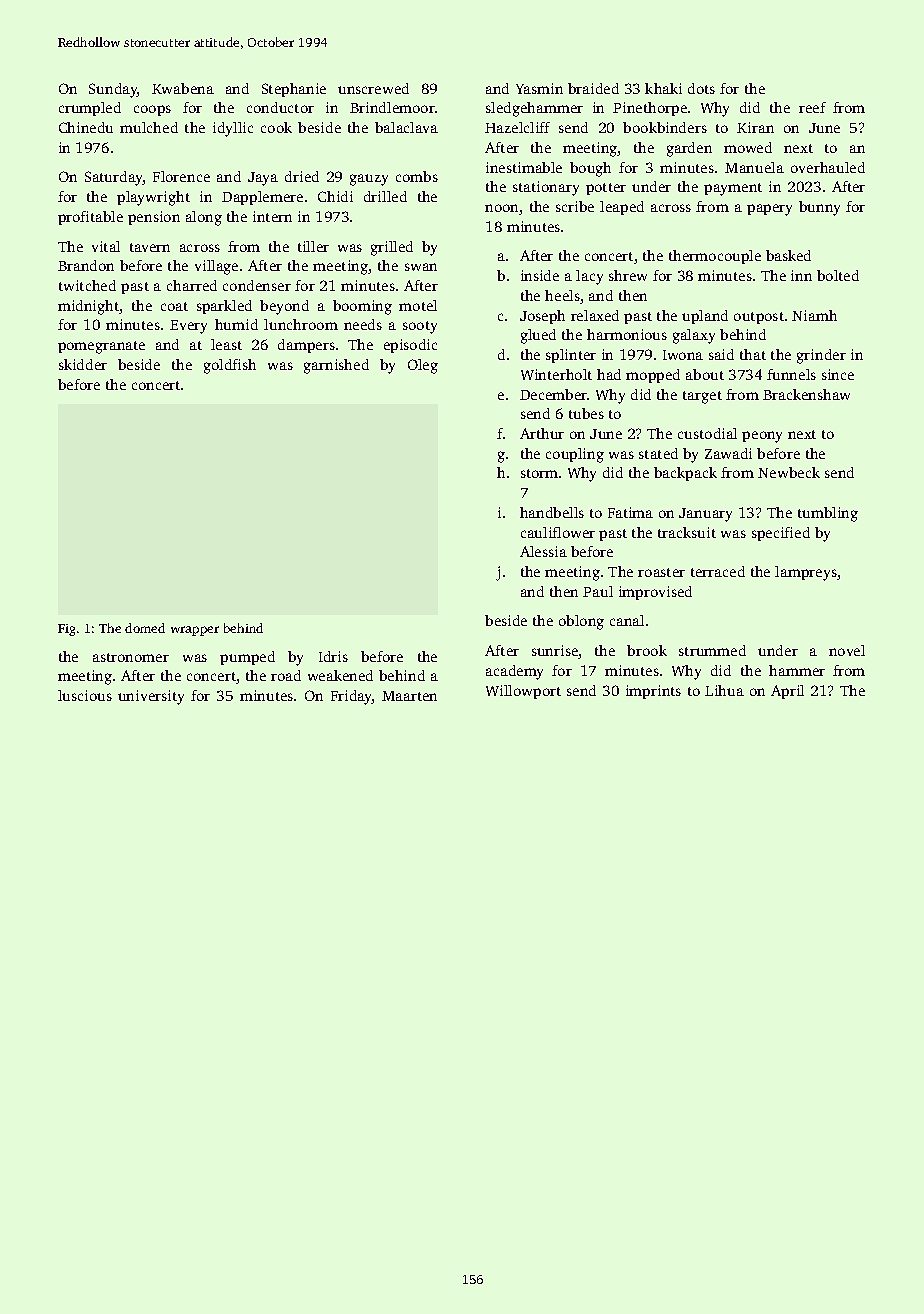 The image size is (924, 1314). Describe the element at coordinates (106, 246) in the page. I see `vital` at that location.
